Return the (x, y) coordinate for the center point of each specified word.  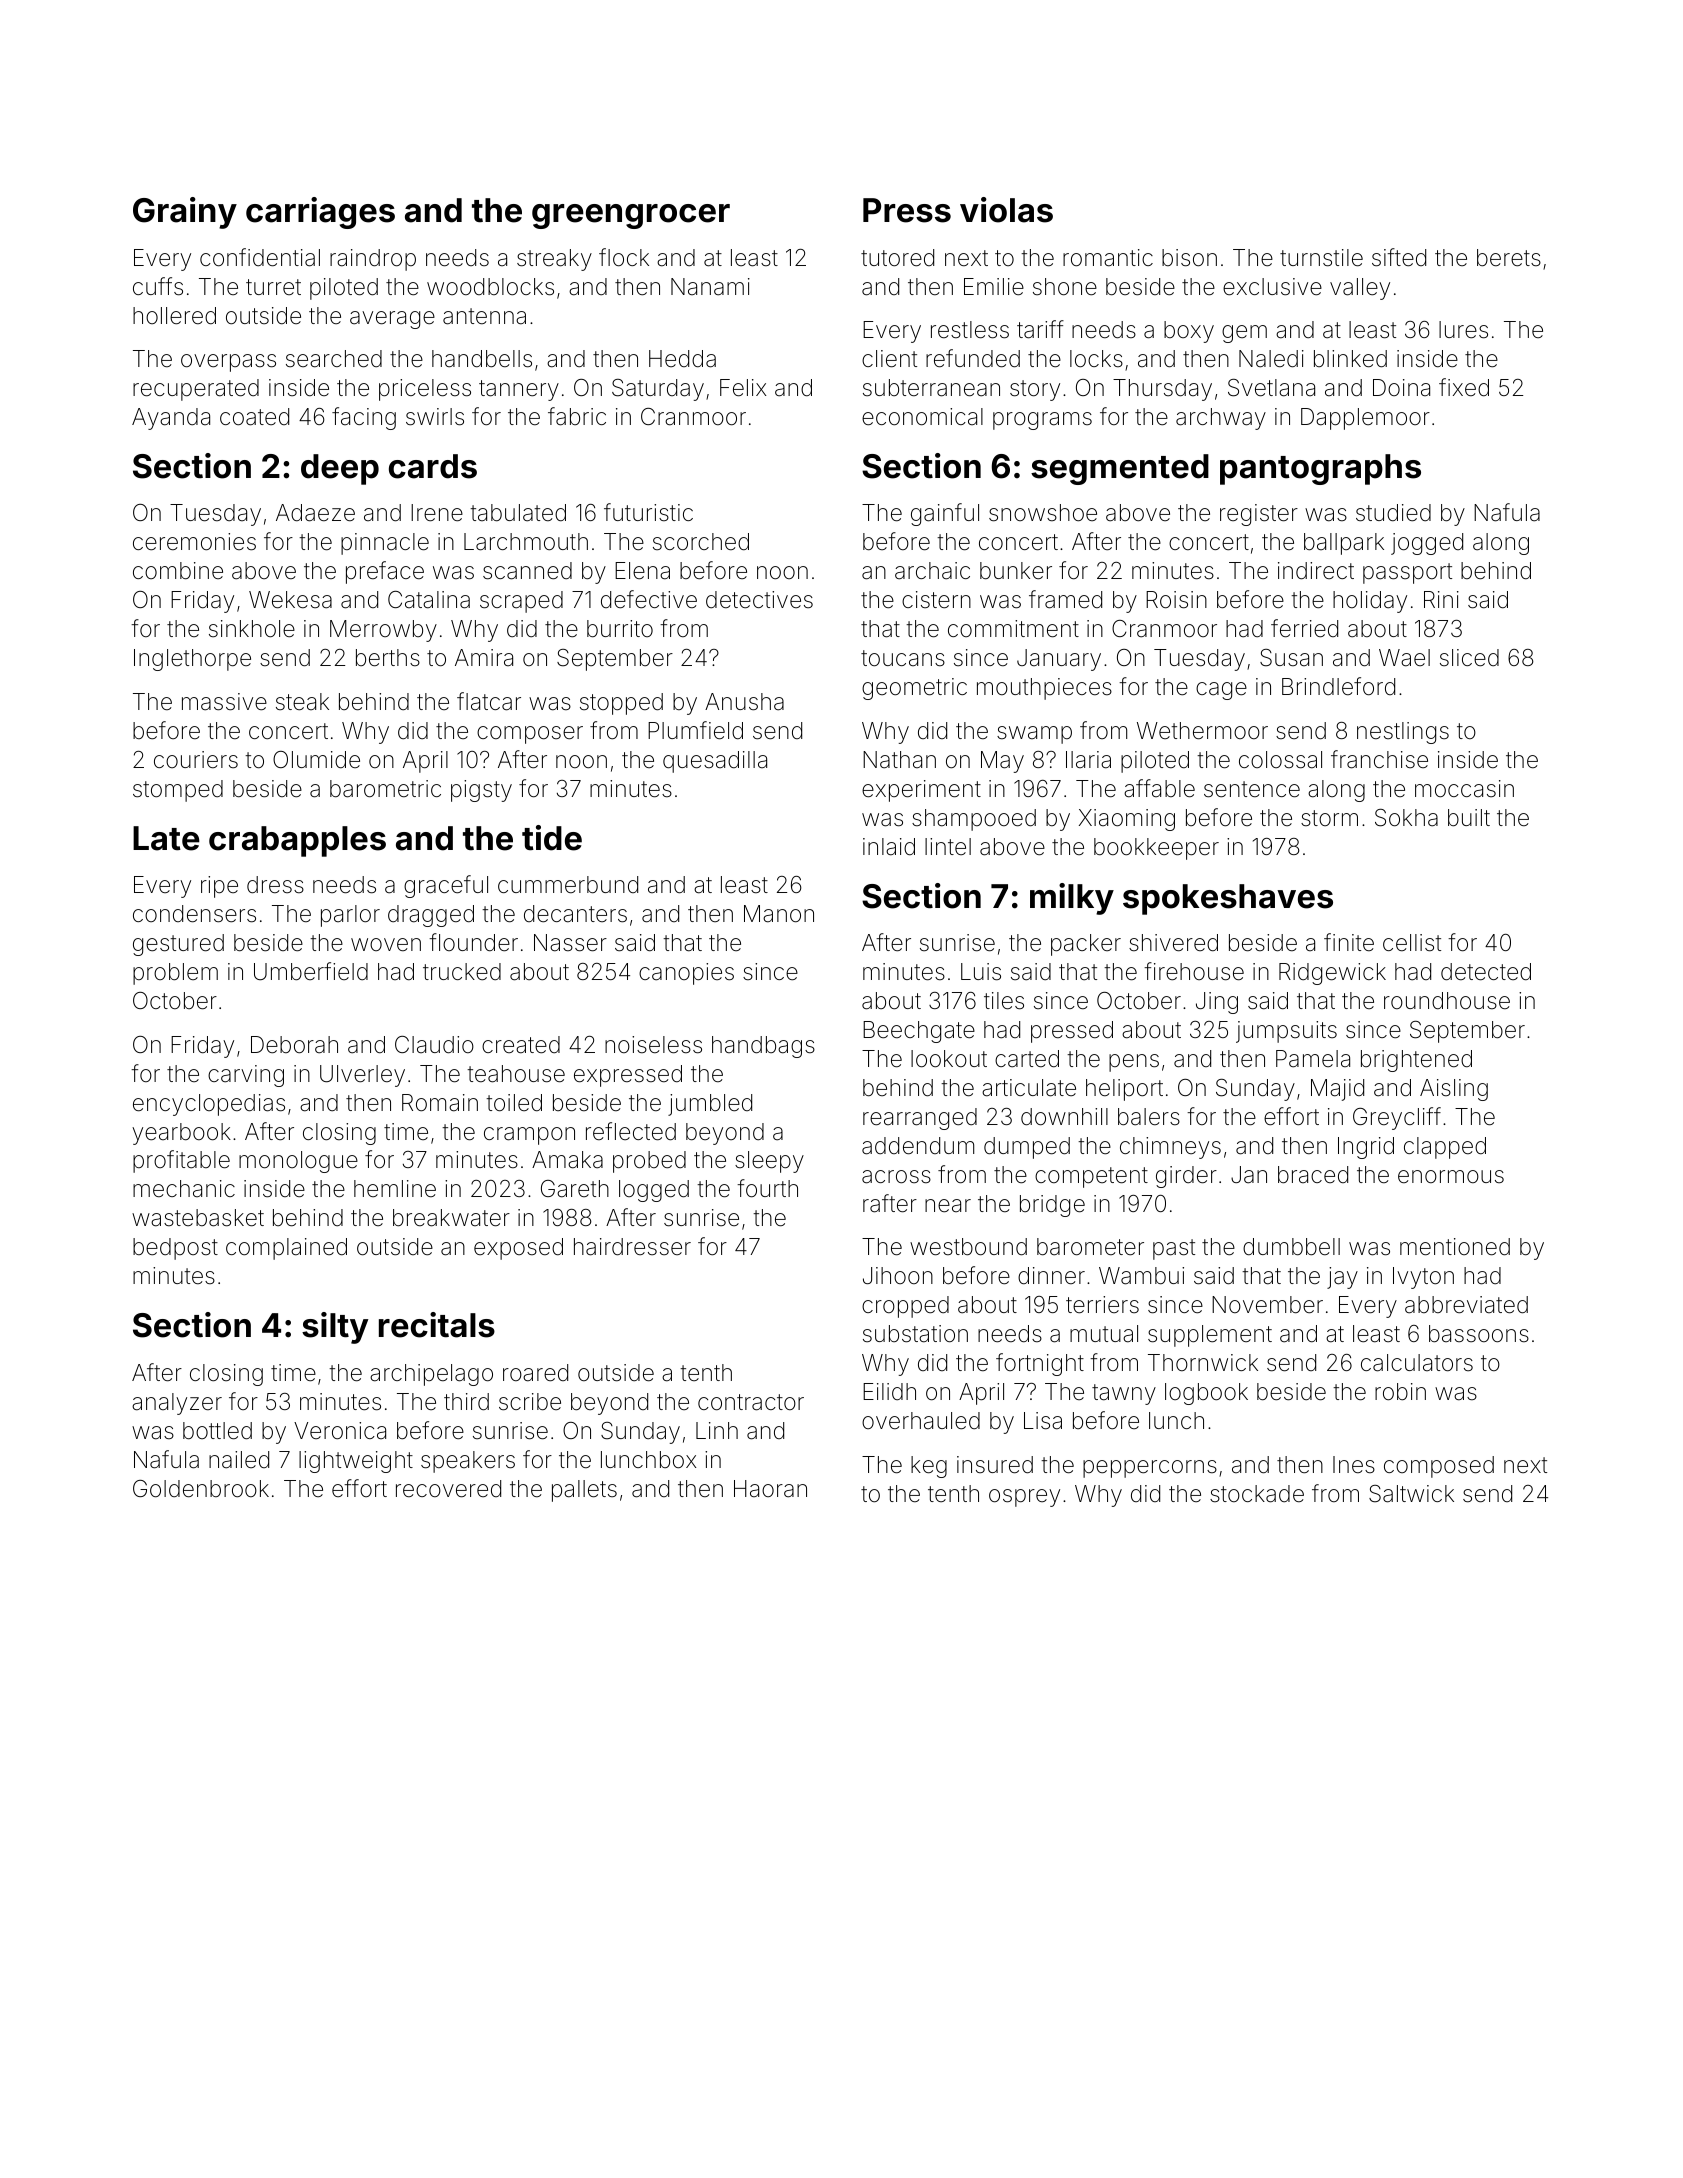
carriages (320, 213)
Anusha (744, 702)
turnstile (1321, 258)
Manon (779, 914)
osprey (1024, 1498)
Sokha (1406, 818)
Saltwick (1411, 1494)
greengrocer (631, 216)
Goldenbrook (201, 1489)
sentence (1252, 789)
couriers (196, 759)
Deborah (294, 1045)
